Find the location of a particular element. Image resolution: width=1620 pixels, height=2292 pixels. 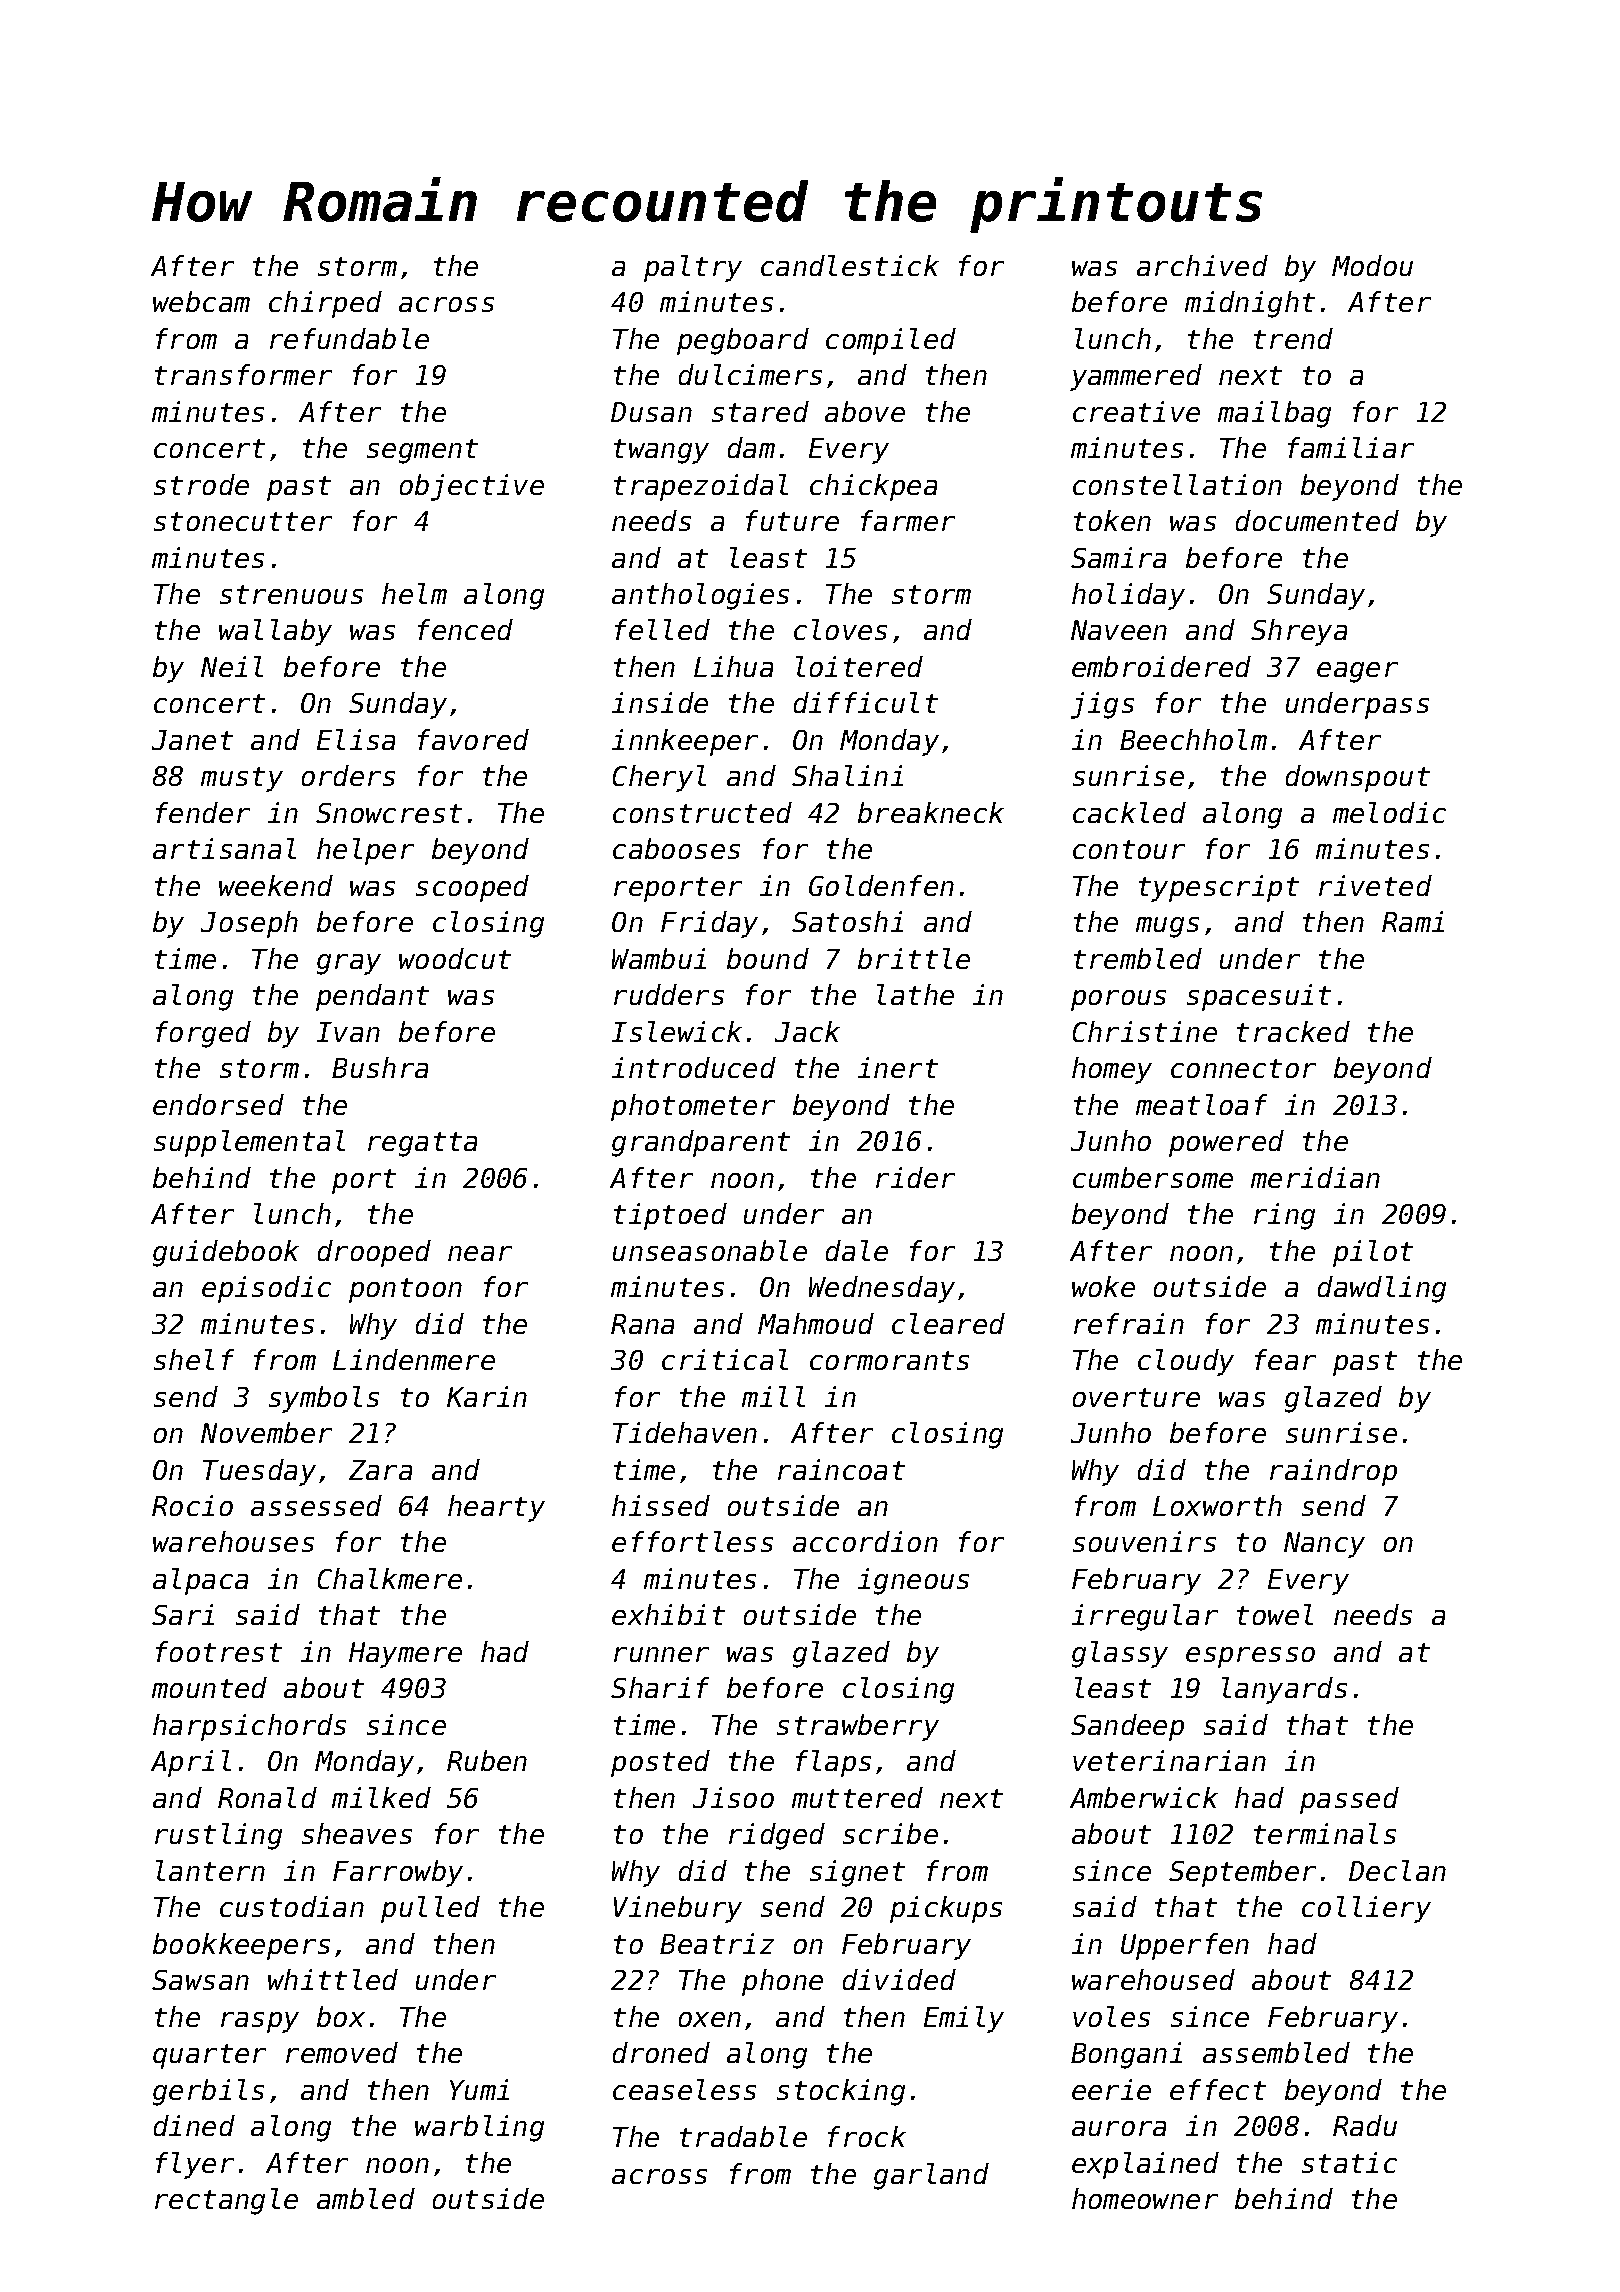

Sari is located at coordinates (183, 1614).
